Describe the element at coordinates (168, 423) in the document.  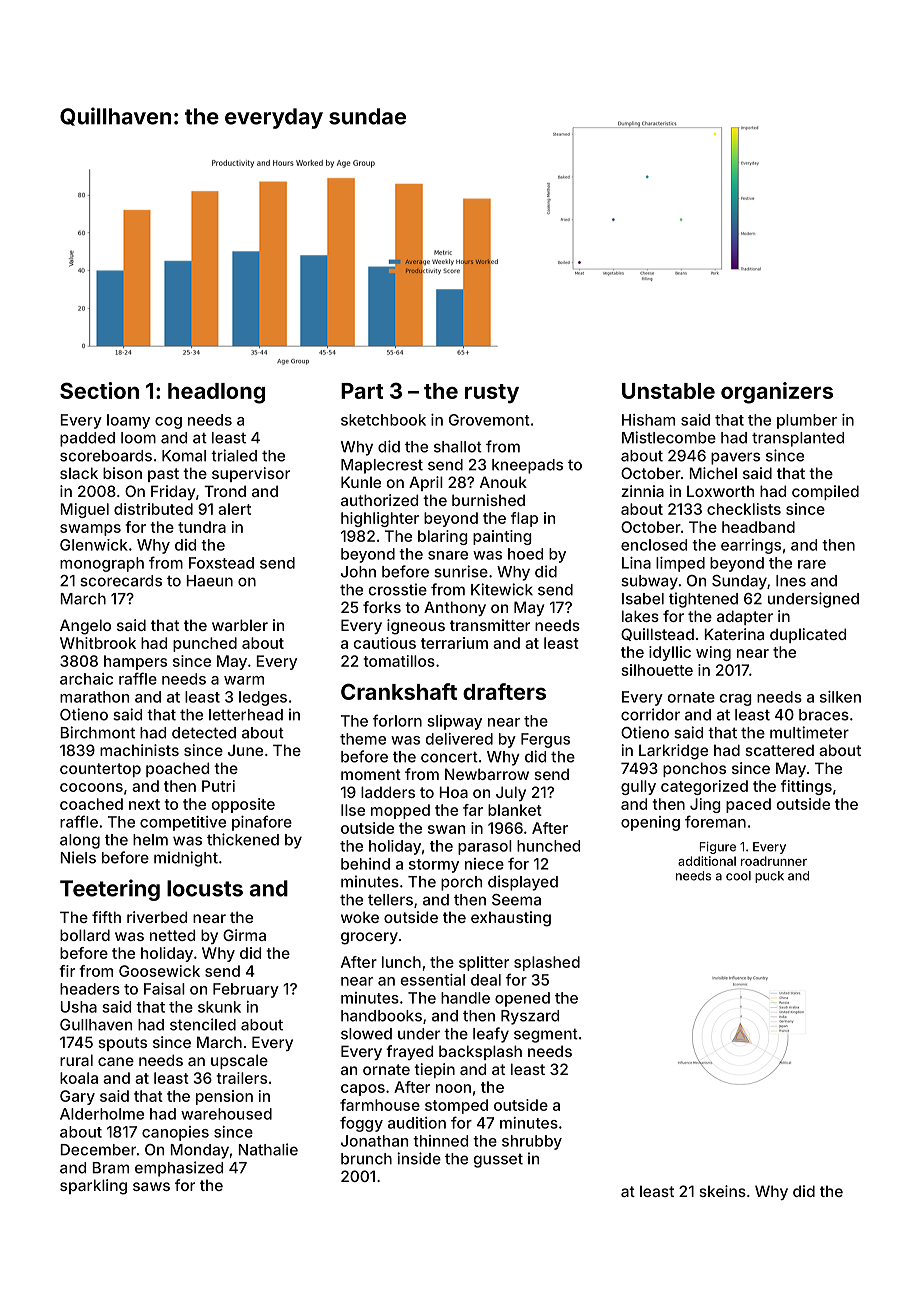
I see `cog` at that location.
